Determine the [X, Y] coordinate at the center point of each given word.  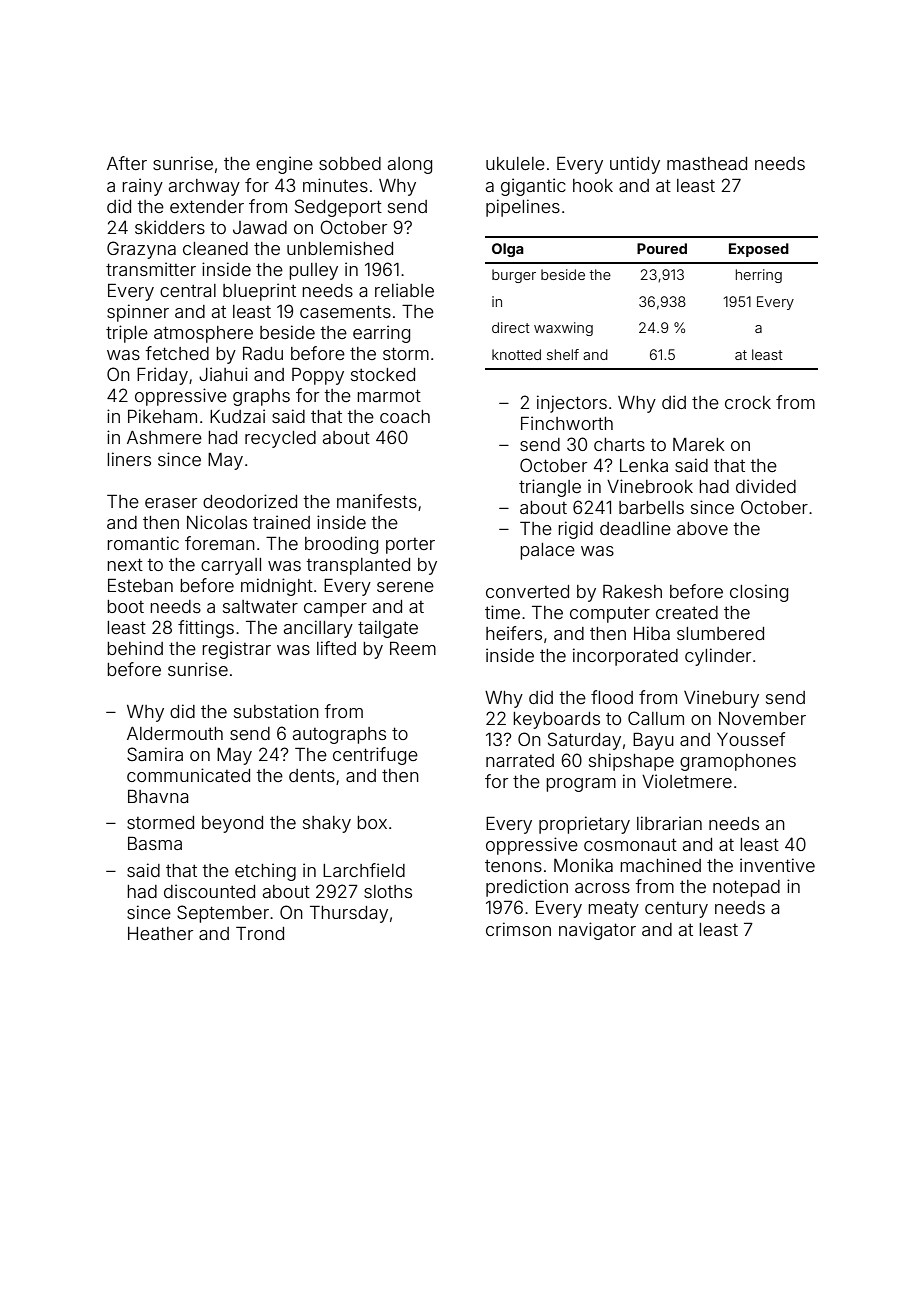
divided [766, 486]
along [410, 165]
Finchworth [567, 423]
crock [748, 402]
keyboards [556, 720]
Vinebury [721, 699]
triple [127, 334]
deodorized [250, 501]
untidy [635, 165]
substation [276, 711]
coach [405, 416]
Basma [155, 843]
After [127, 163]
